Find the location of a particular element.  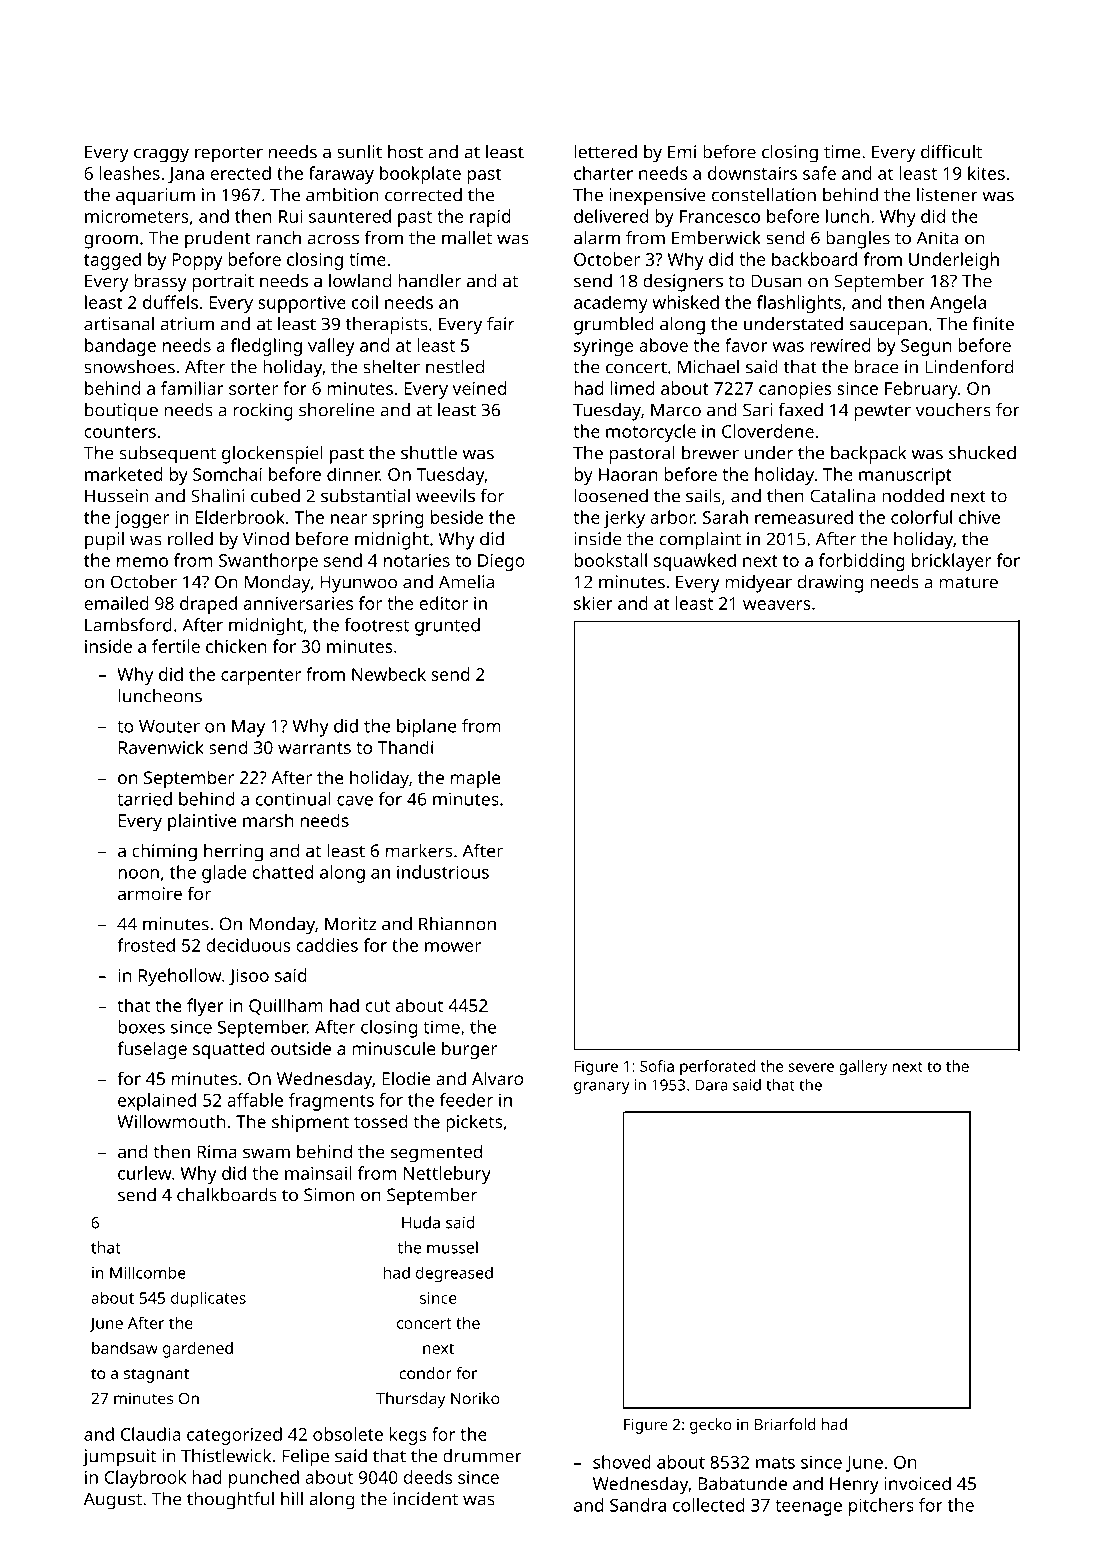

explained is located at coordinates (157, 1102).
